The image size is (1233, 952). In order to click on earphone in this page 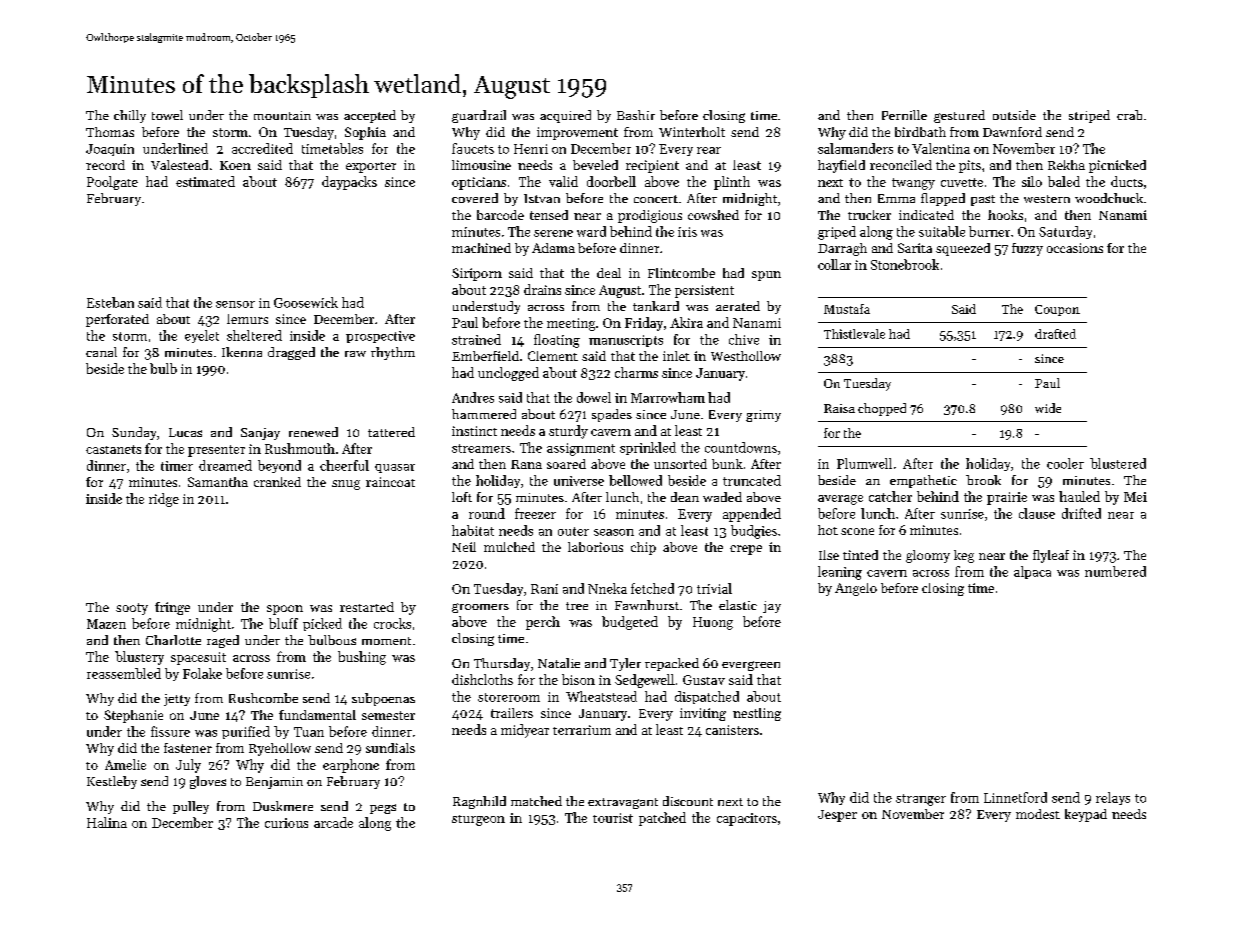, I will do `click(351, 766)`.
